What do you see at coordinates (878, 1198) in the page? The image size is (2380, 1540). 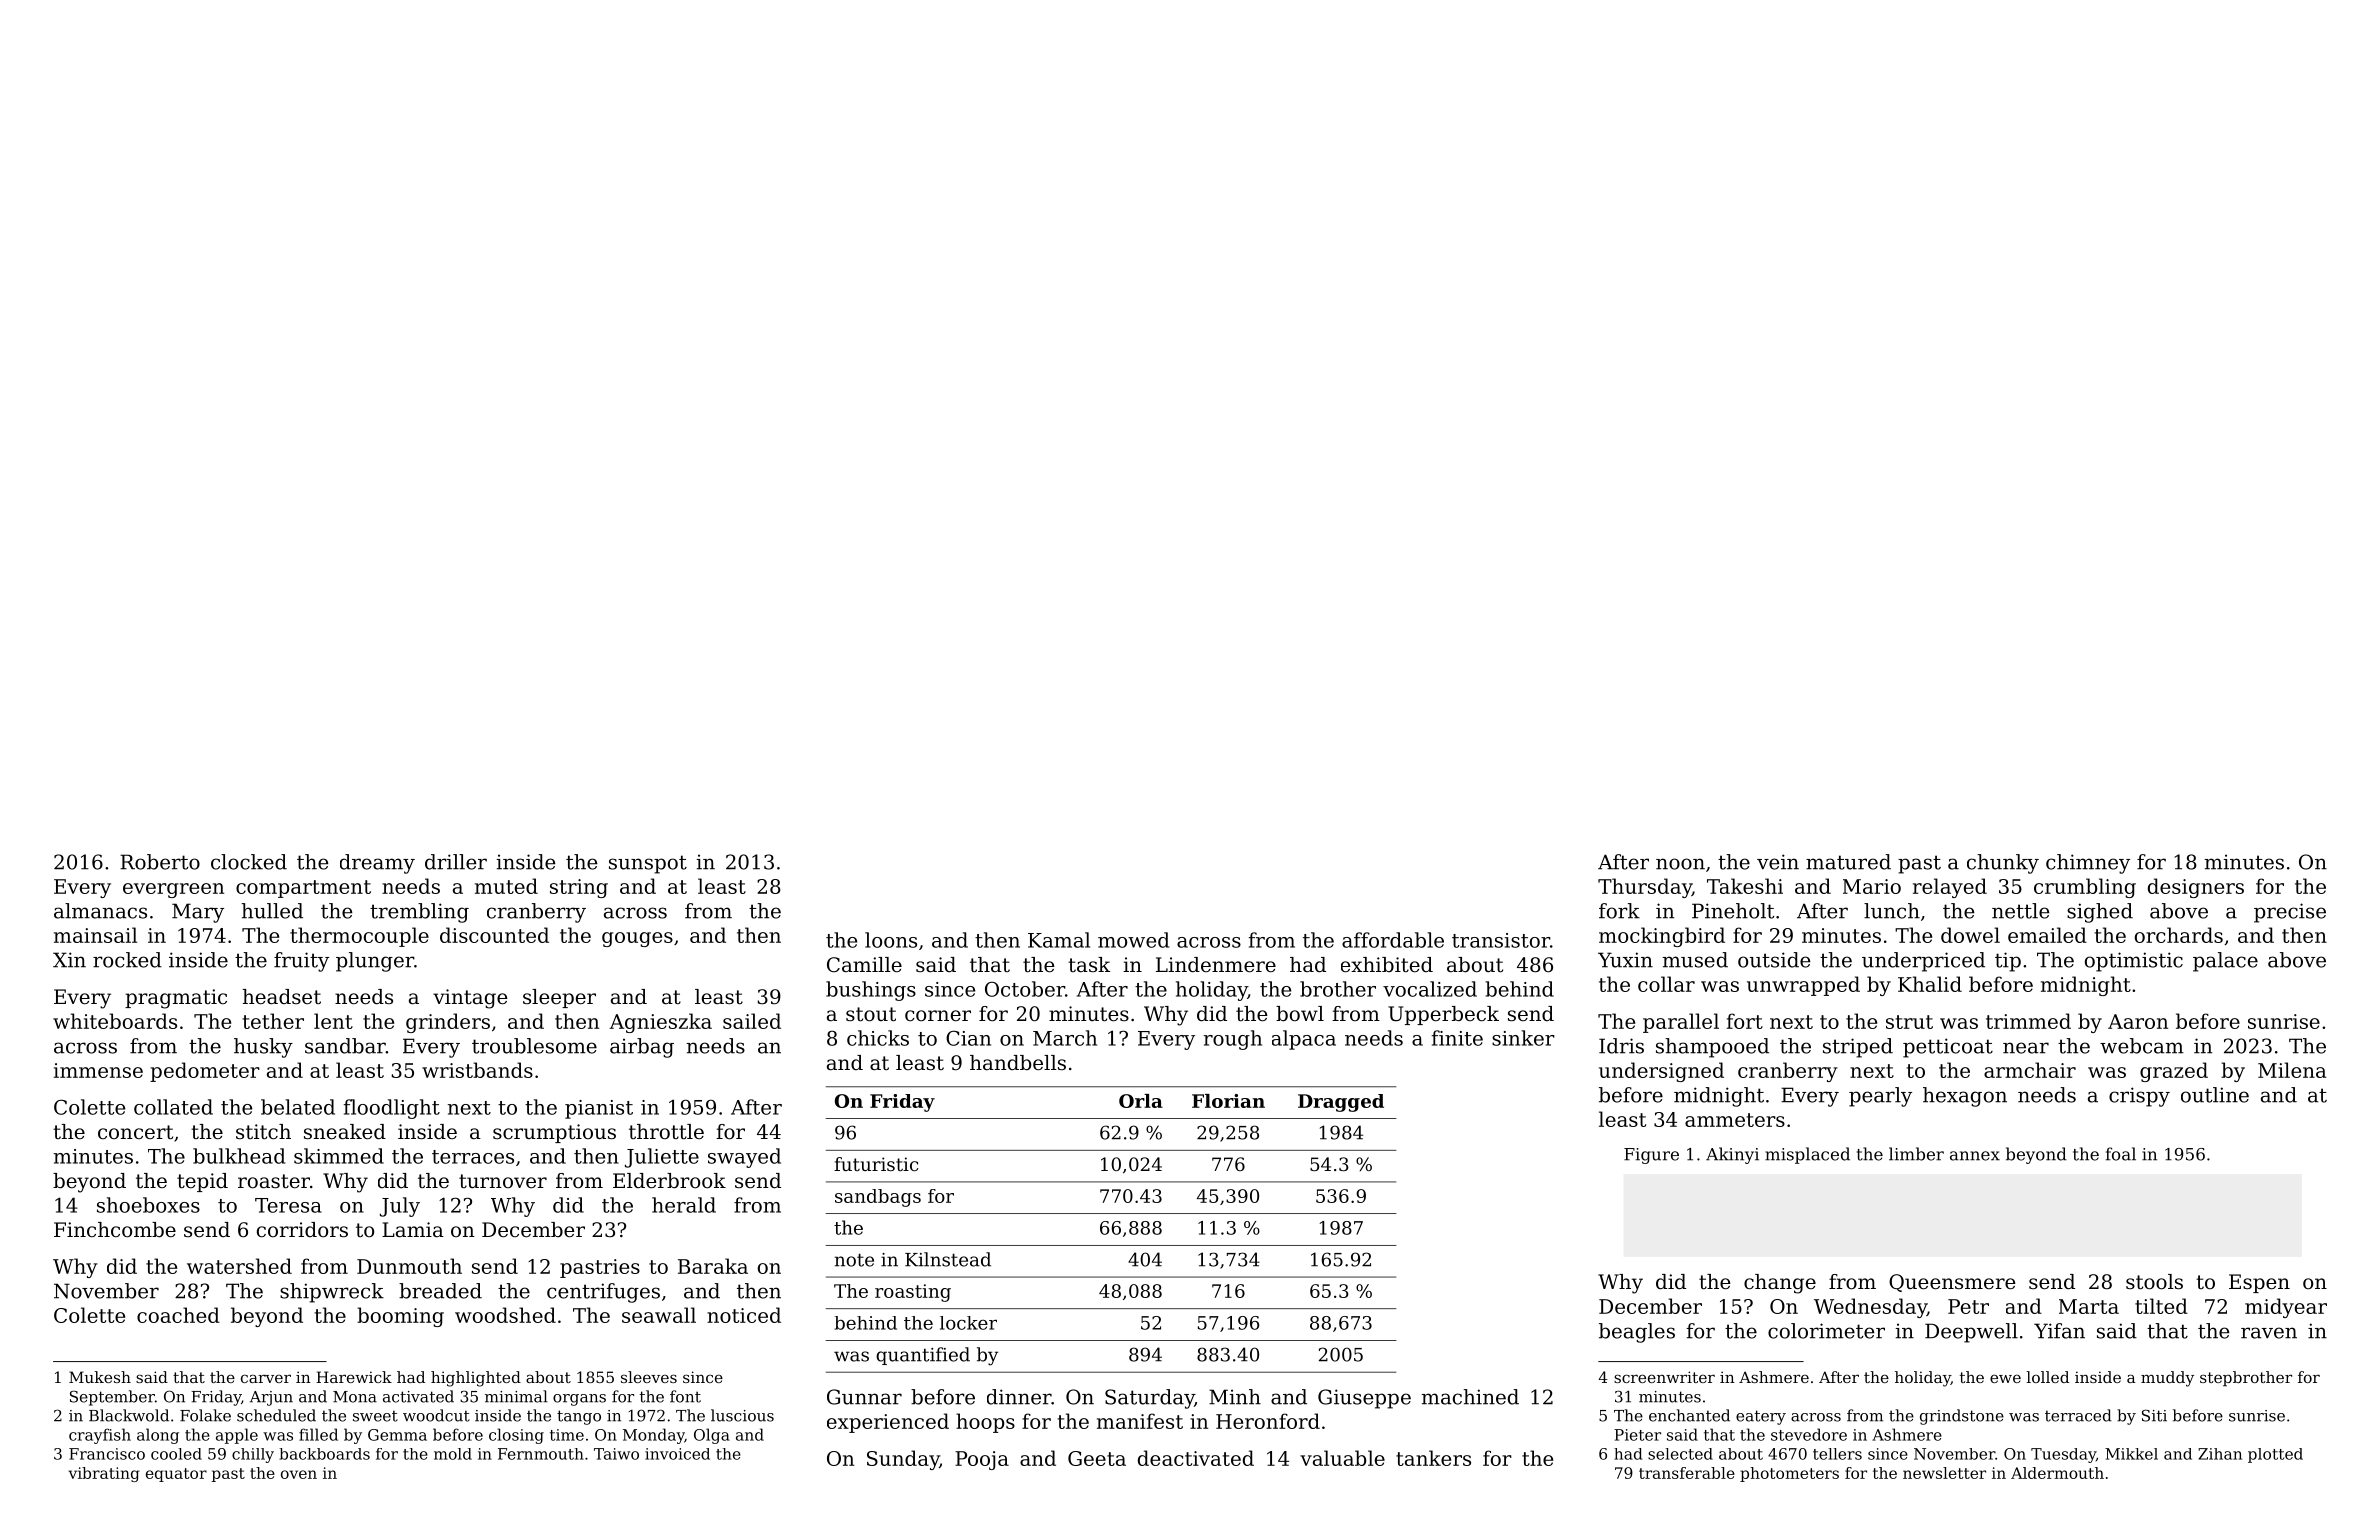 I see `sandbags` at bounding box center [878, 1198].
